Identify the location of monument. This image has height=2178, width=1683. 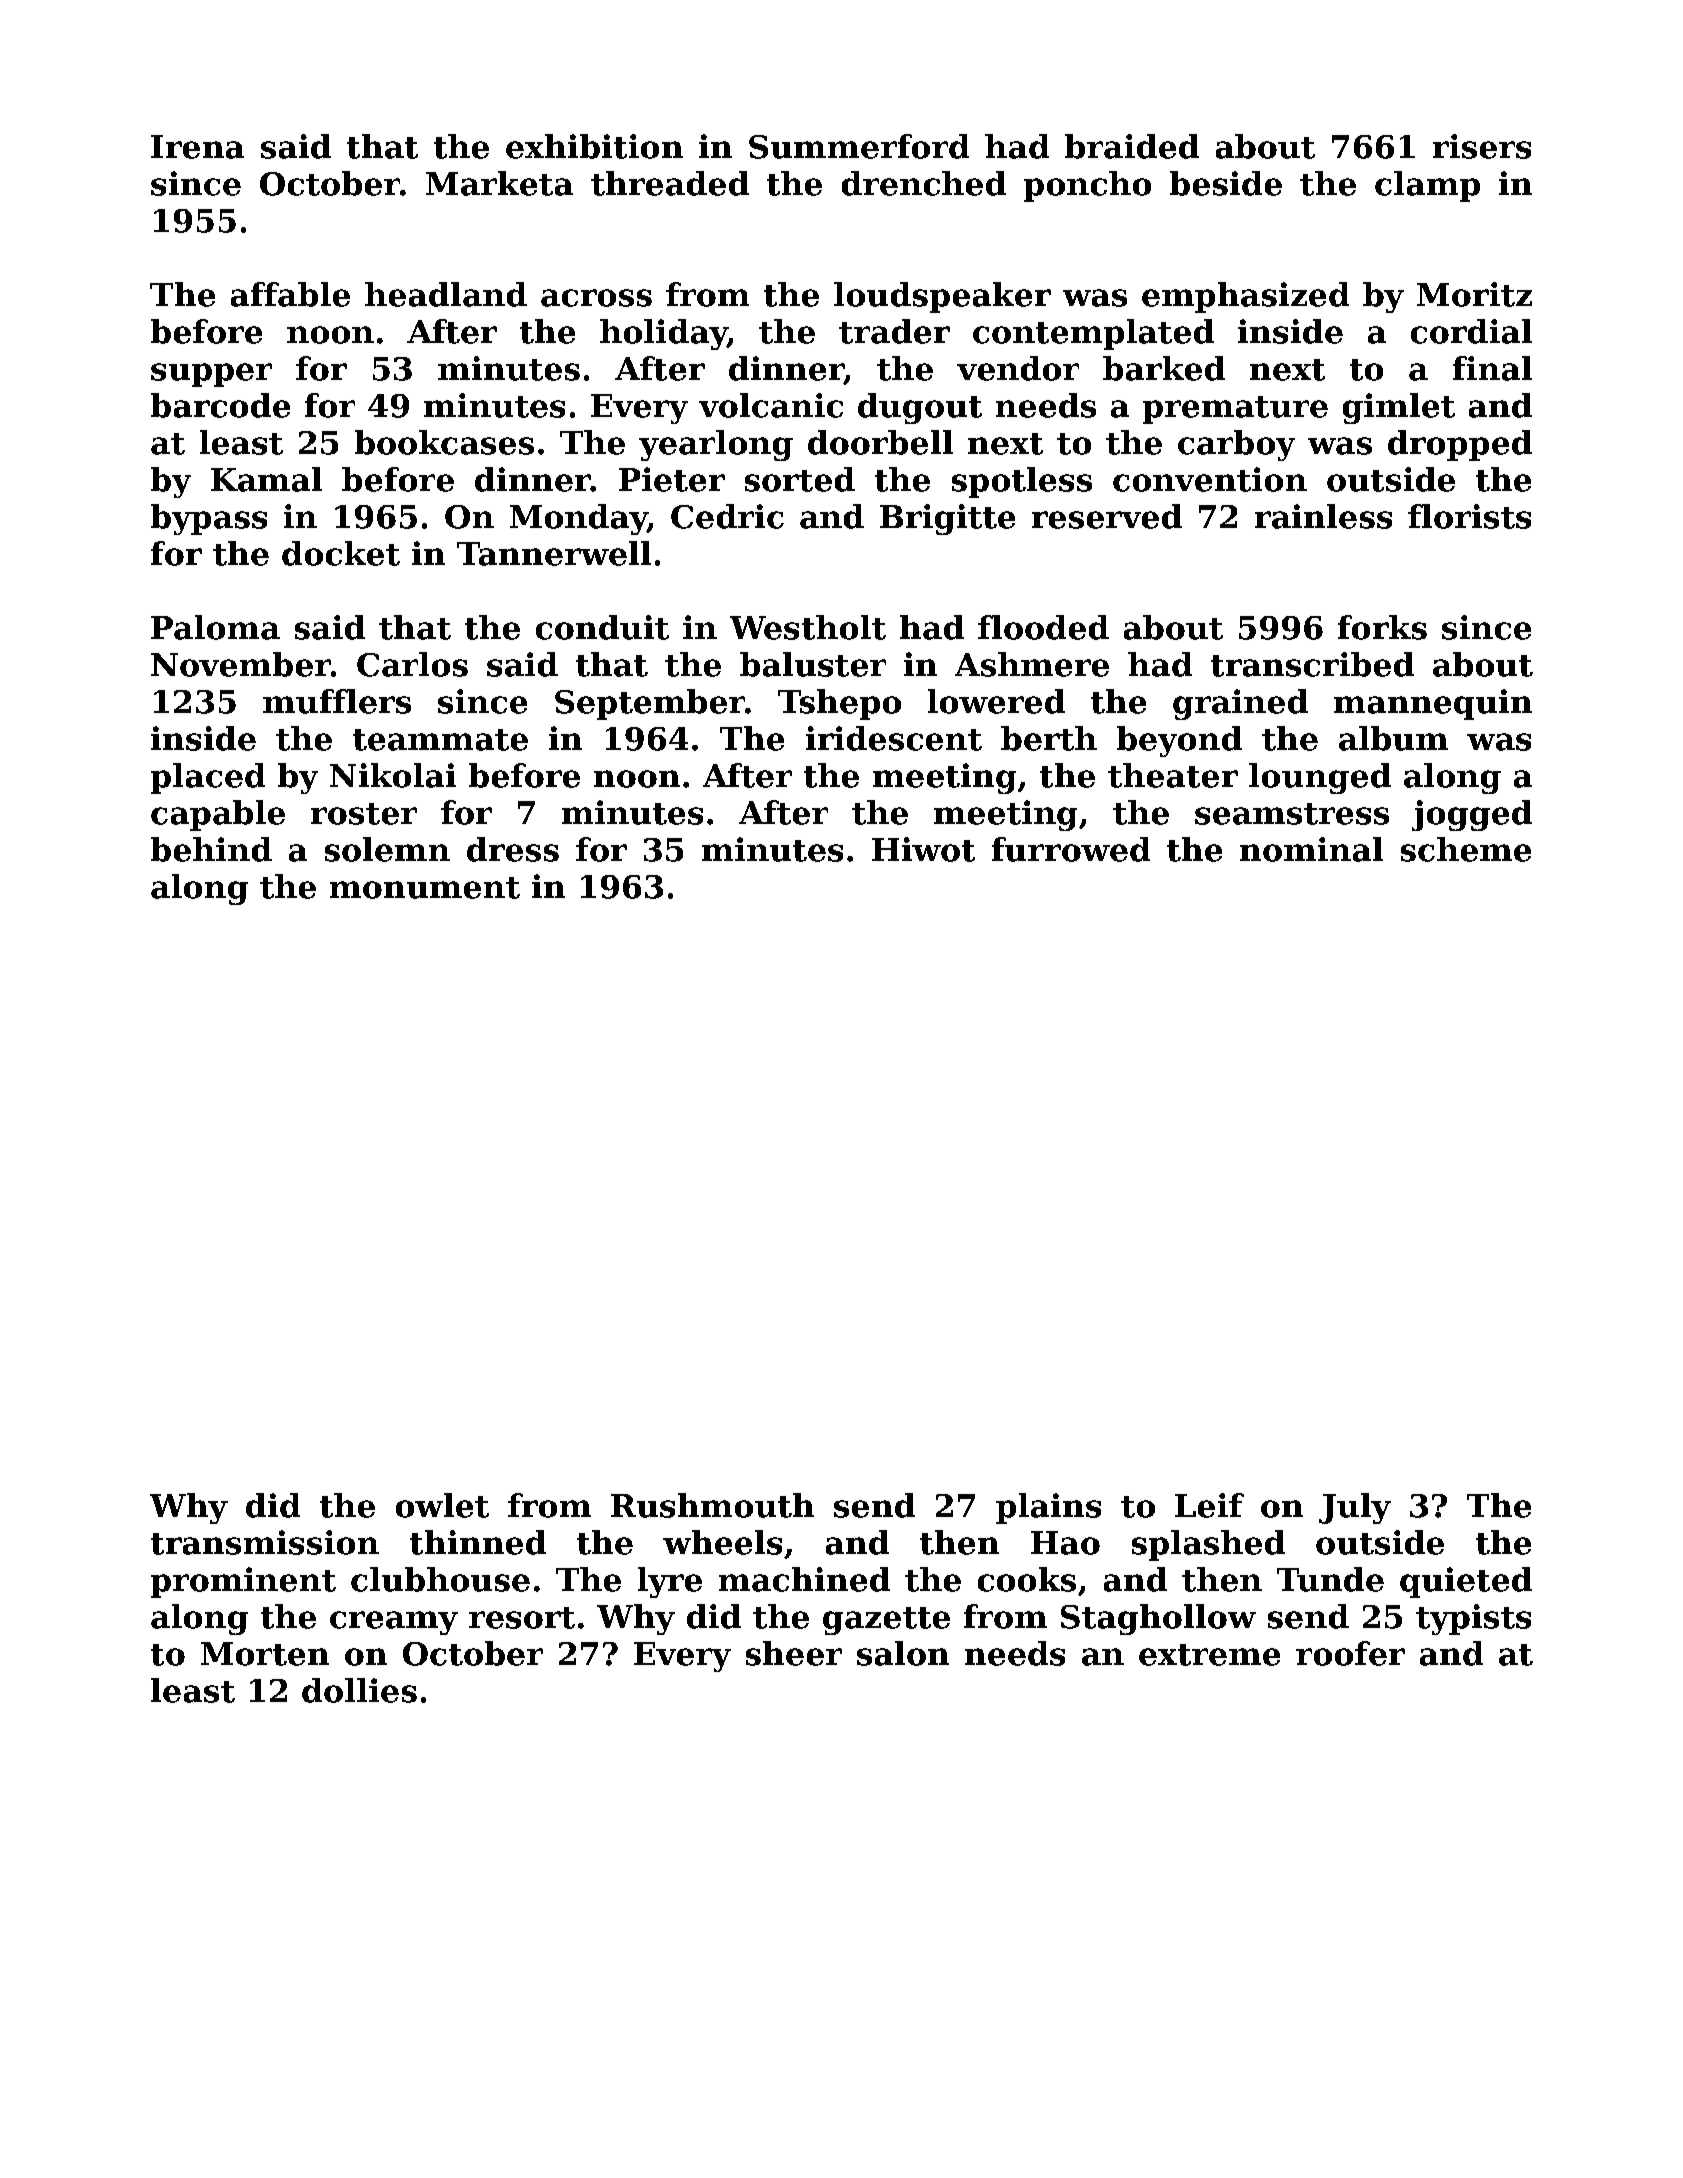
(425, 888).
